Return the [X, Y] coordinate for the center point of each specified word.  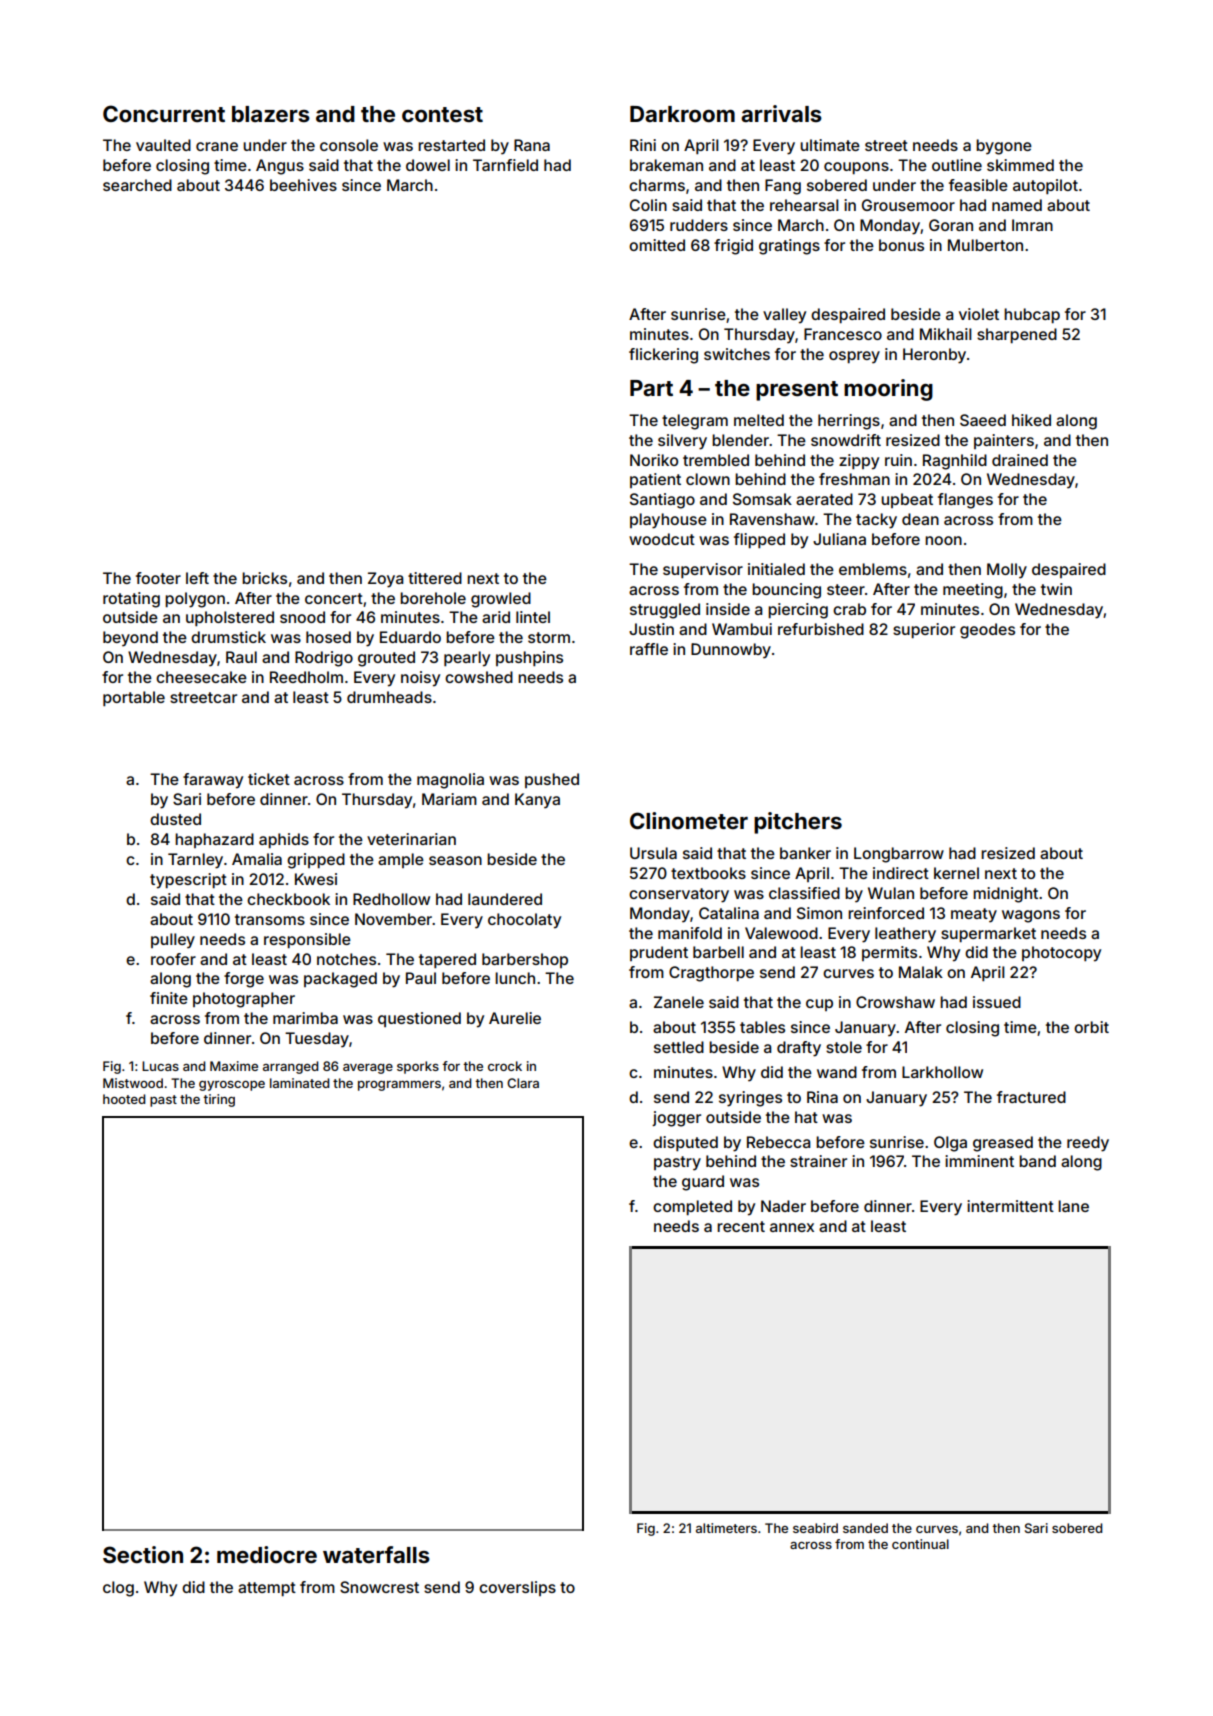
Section [143, 1555]
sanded [865, 1528]
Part [651, 388]
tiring [219, 1100]
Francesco [843, 334]
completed [692, 1207]
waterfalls [376, 1554]
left [197, 578]
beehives [303, 185]
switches [737, 354]
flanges [965, 501]
